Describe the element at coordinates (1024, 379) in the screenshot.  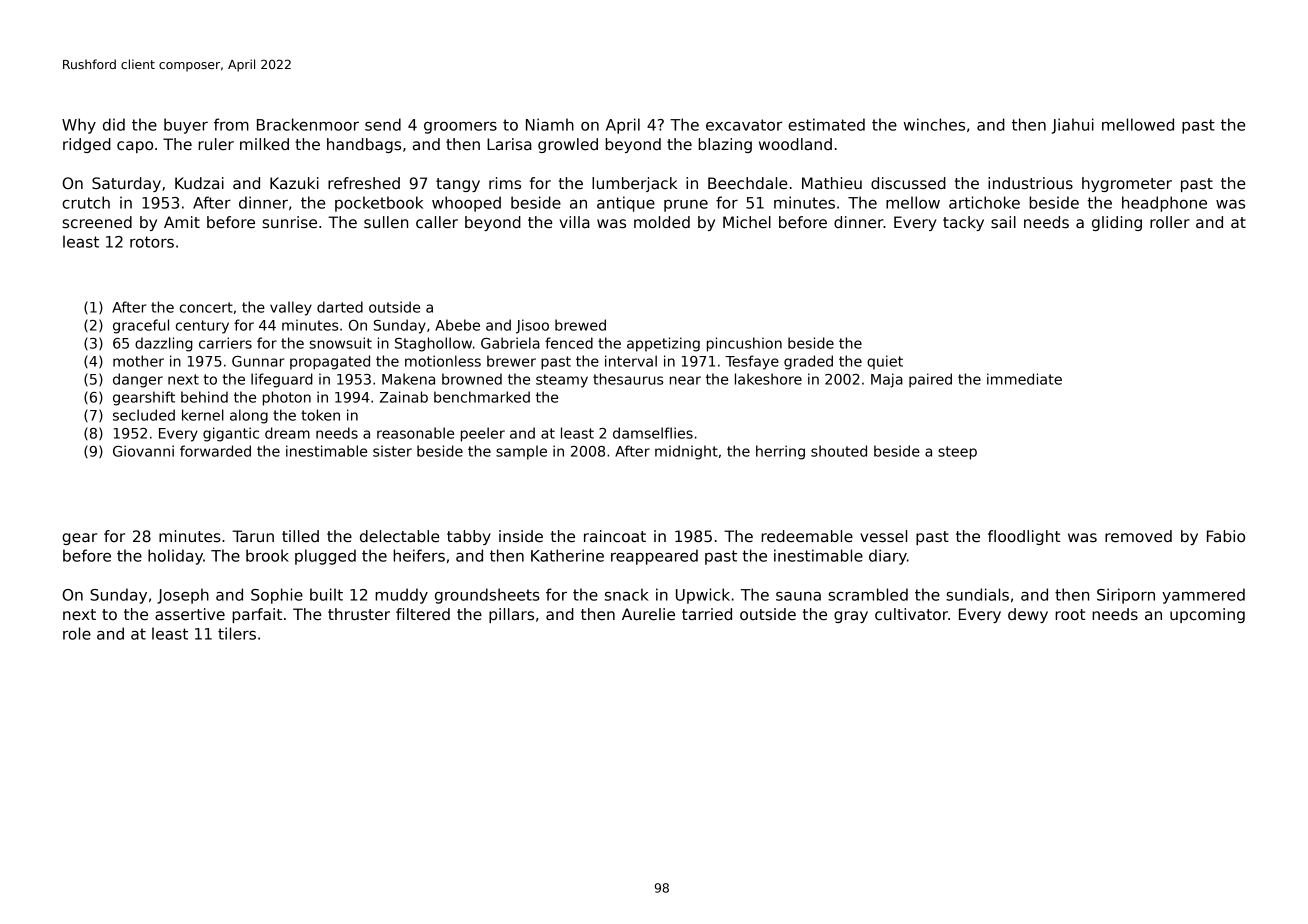
I see `immediate` at that location.
